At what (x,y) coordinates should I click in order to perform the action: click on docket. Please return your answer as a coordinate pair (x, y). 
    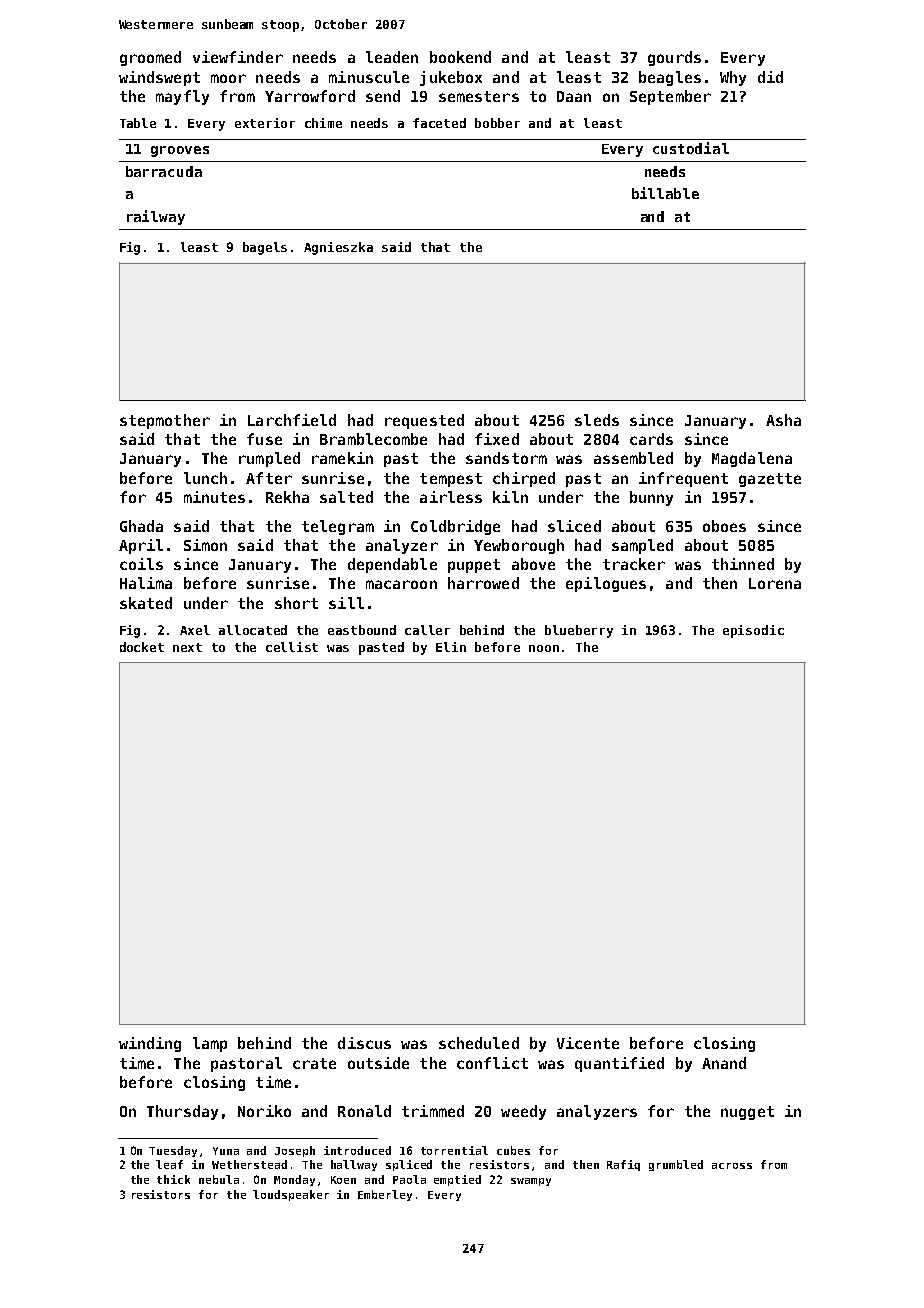
    Looking at the image, I should click on (142, 647).
